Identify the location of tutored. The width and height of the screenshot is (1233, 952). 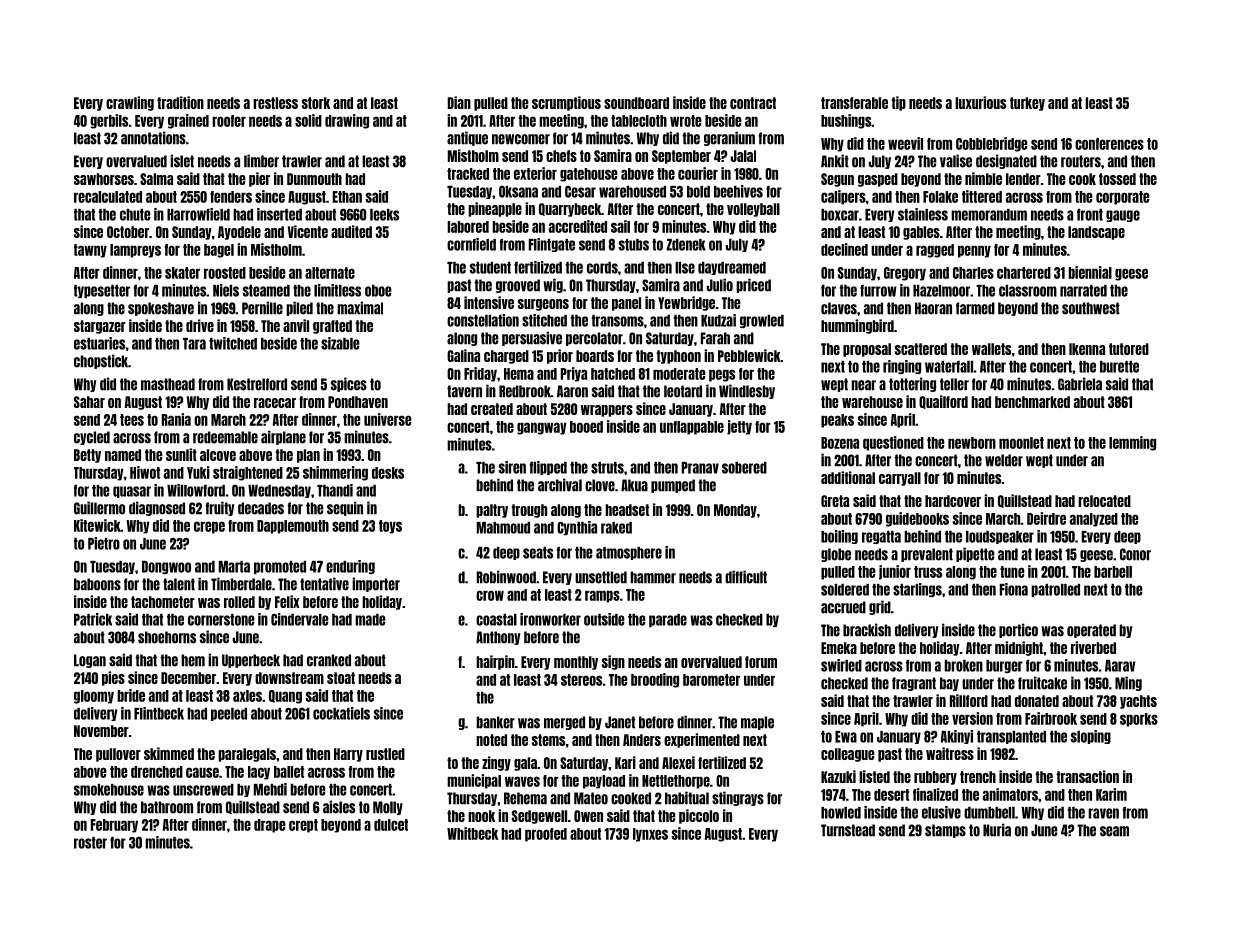
(1129, 349).
